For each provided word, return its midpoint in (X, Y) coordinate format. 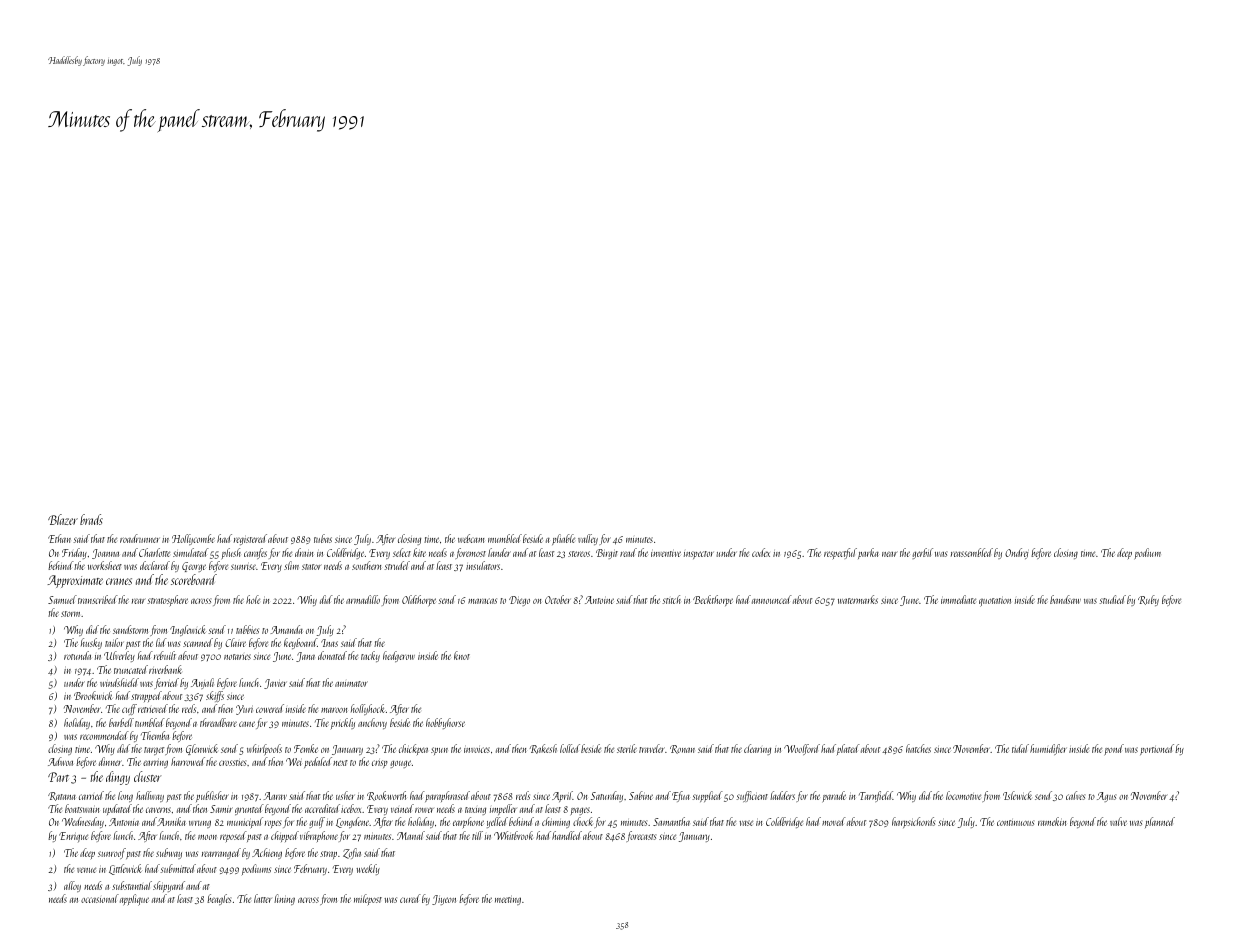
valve (1118, 821)
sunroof (112, 853)
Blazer (63, 519)
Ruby (1148, 600)
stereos (579, 554)
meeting (508, 901)
